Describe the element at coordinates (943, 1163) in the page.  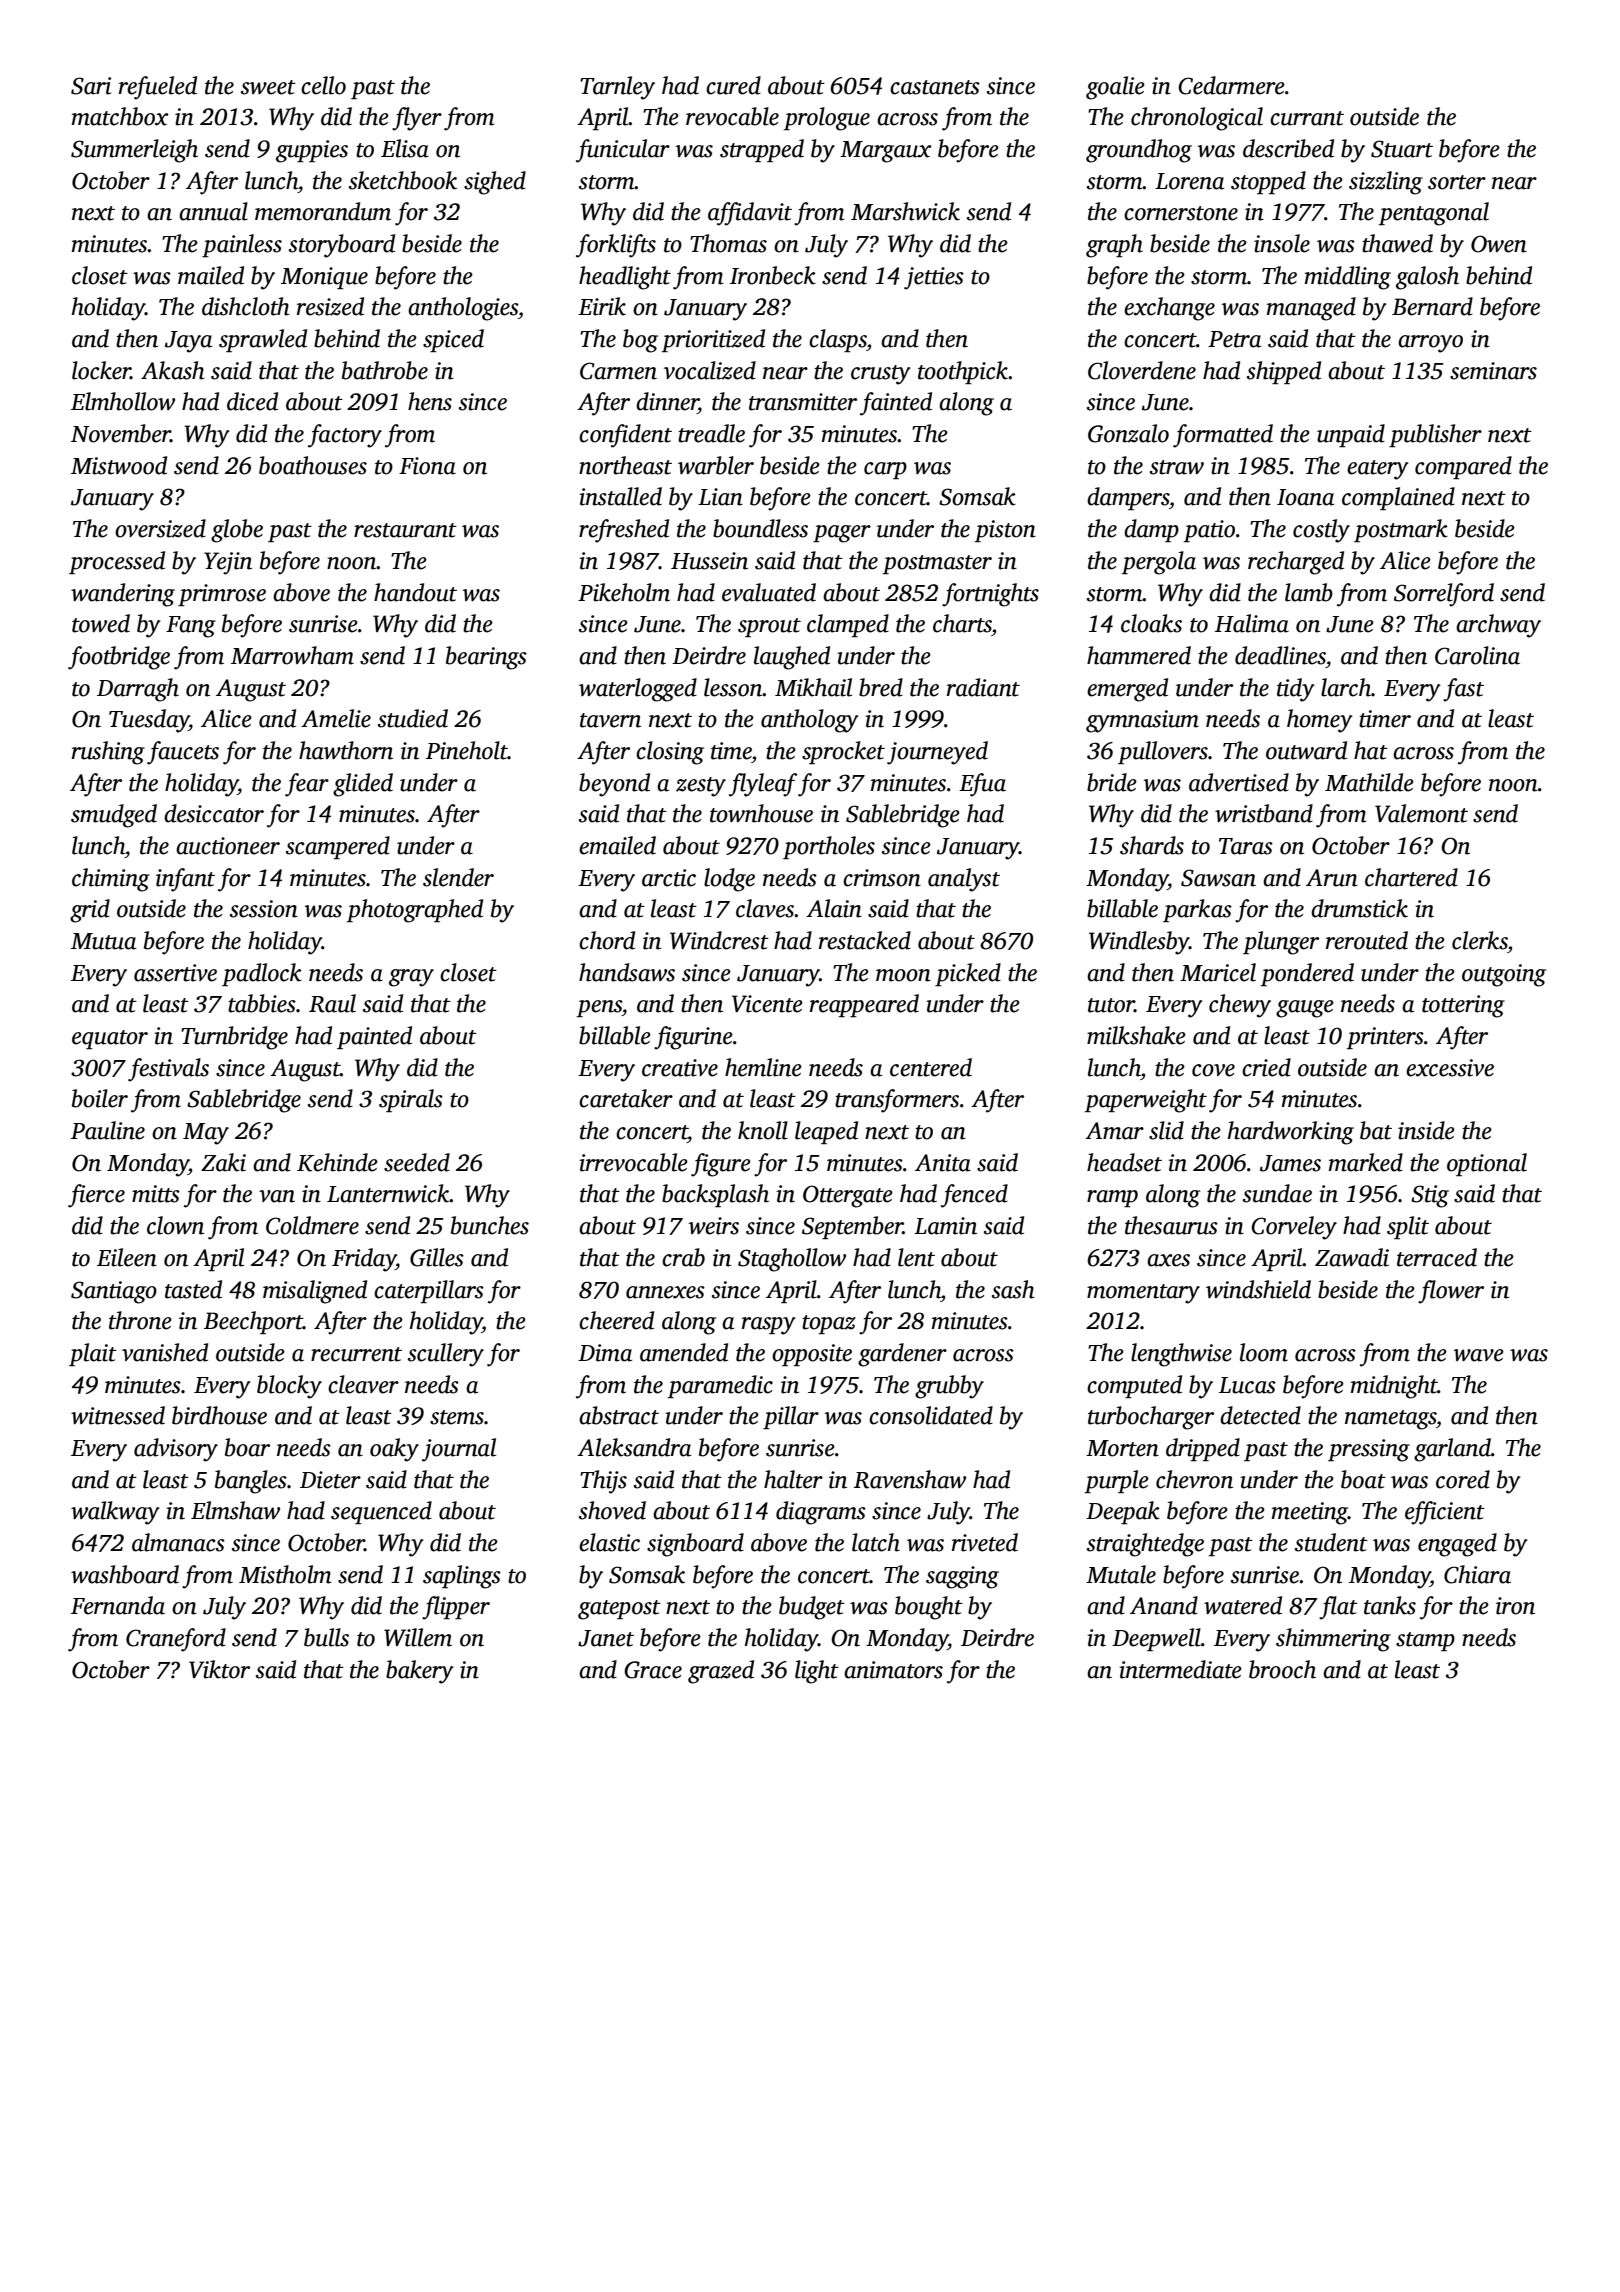
I see `Anita` at that location.
